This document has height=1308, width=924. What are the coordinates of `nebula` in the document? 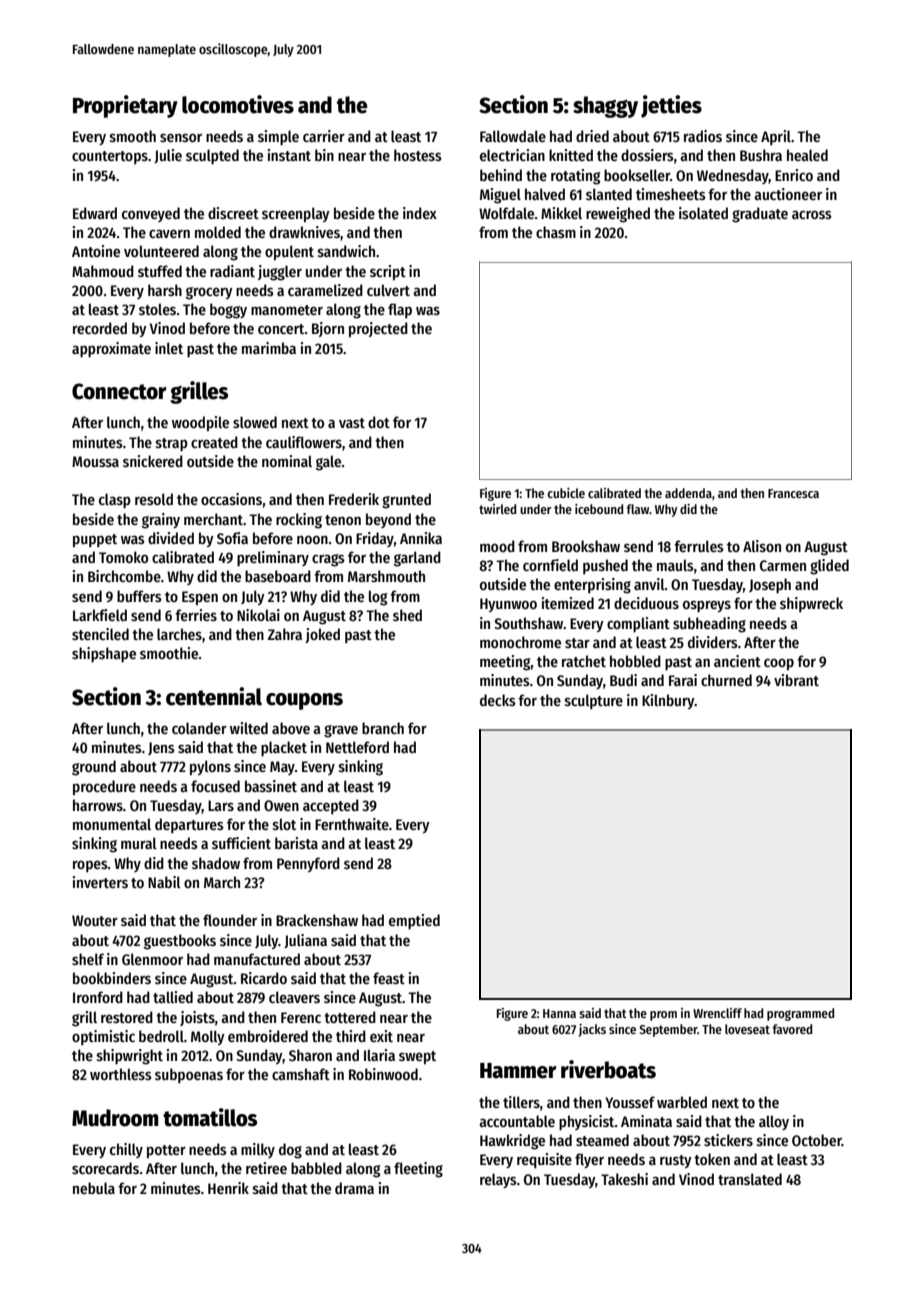 It's located at (94, 1188).
